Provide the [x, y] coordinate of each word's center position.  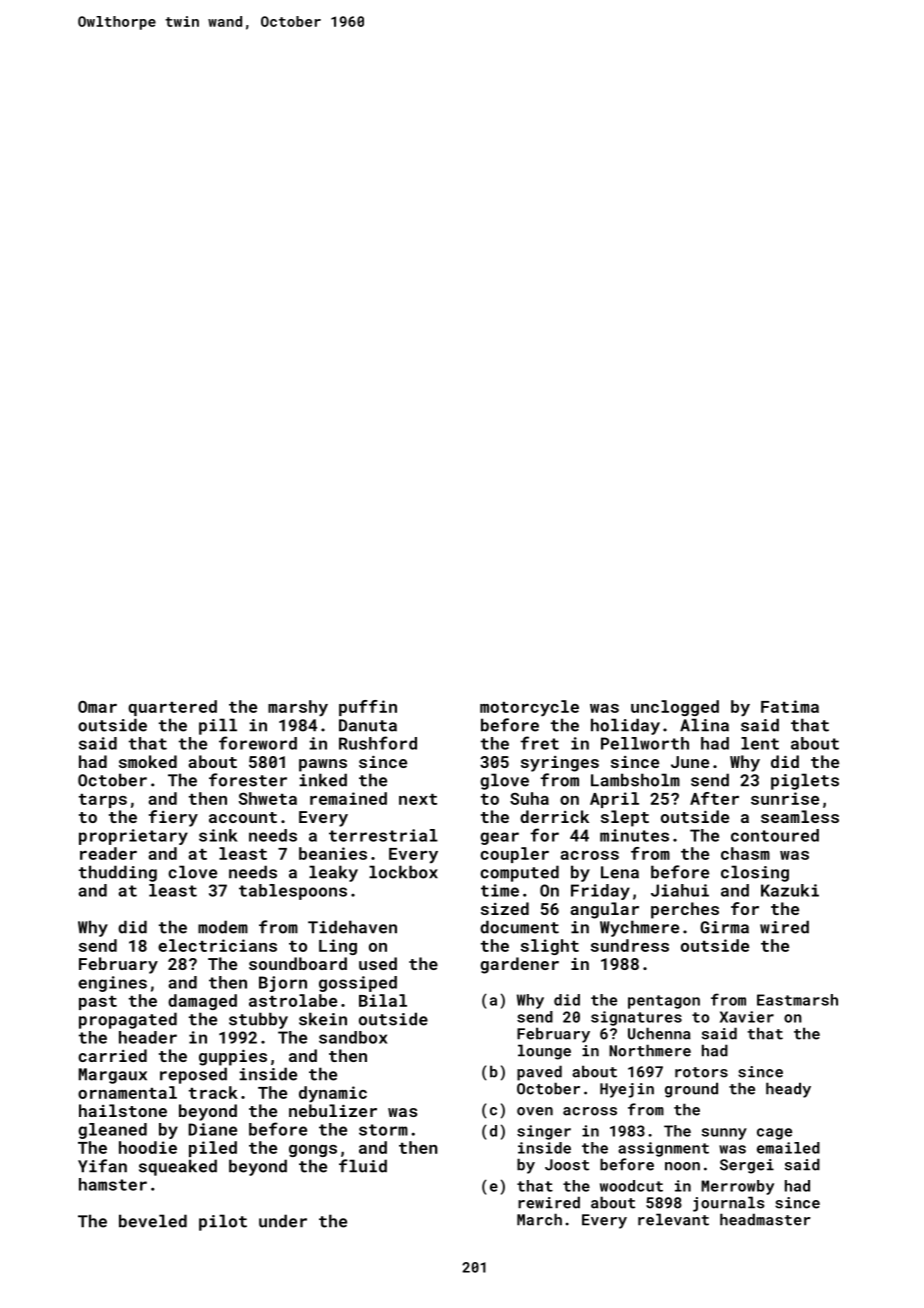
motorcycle [529, 708]
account [243, 817]
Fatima [790, 706]
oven [535, 1111]
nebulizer [333, 1110]
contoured [775, 835]
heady [788, 1090]
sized [505, 908]
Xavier [747, 1017]
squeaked [178, 1167]
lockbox [403, 872]
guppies [233, 1057]
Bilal [383, 1000]
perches [685, 910]
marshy [298, 708]
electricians [217, 945]
